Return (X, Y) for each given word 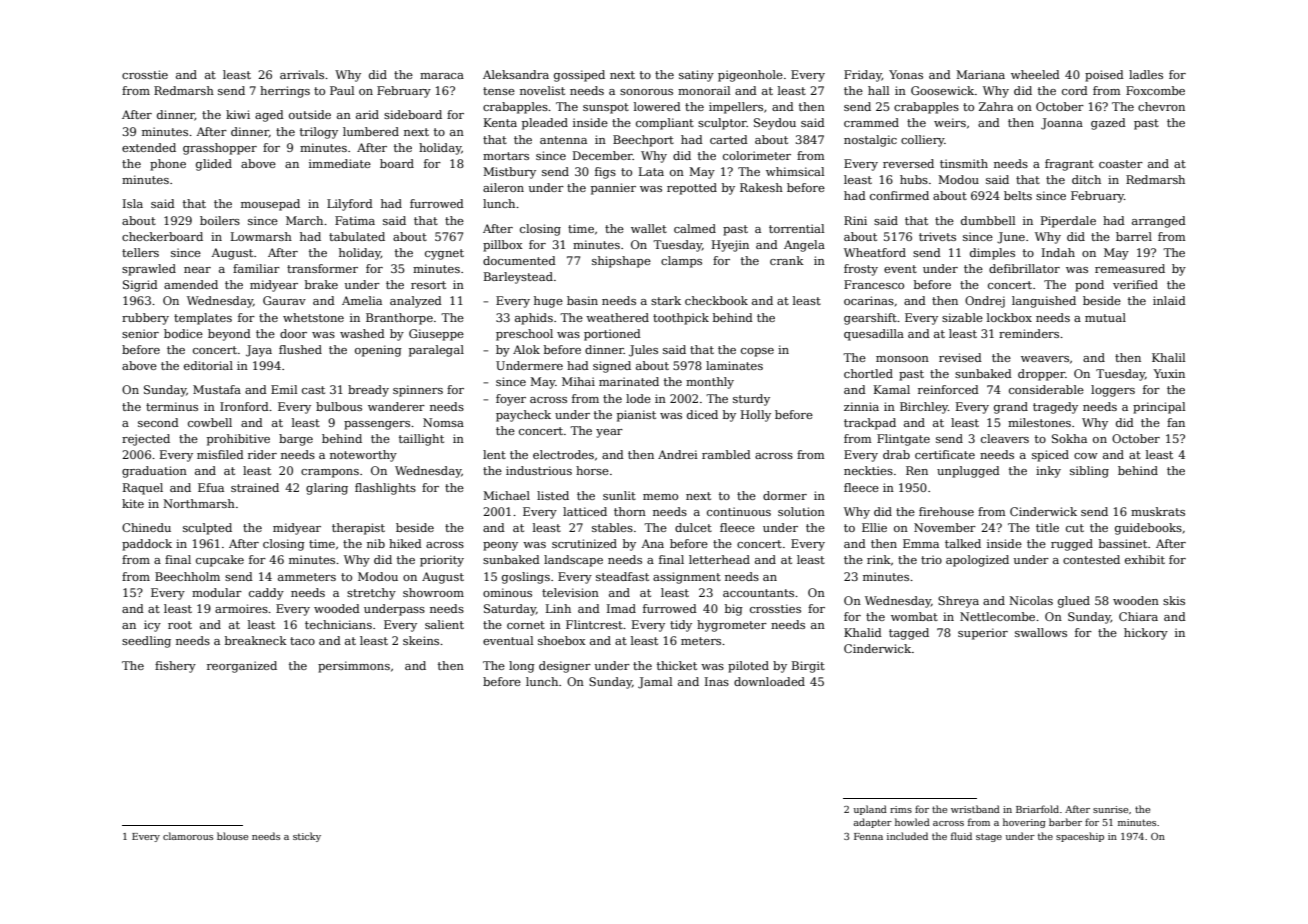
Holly (756, 416)
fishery (175, 667)
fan (1176, 422)
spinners (418, 391)
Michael (506, 495)
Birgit (808, 667)
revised (960, 357)
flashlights (385, 489)
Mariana (980, 74)
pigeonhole (750, 76)
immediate (340, 163)
